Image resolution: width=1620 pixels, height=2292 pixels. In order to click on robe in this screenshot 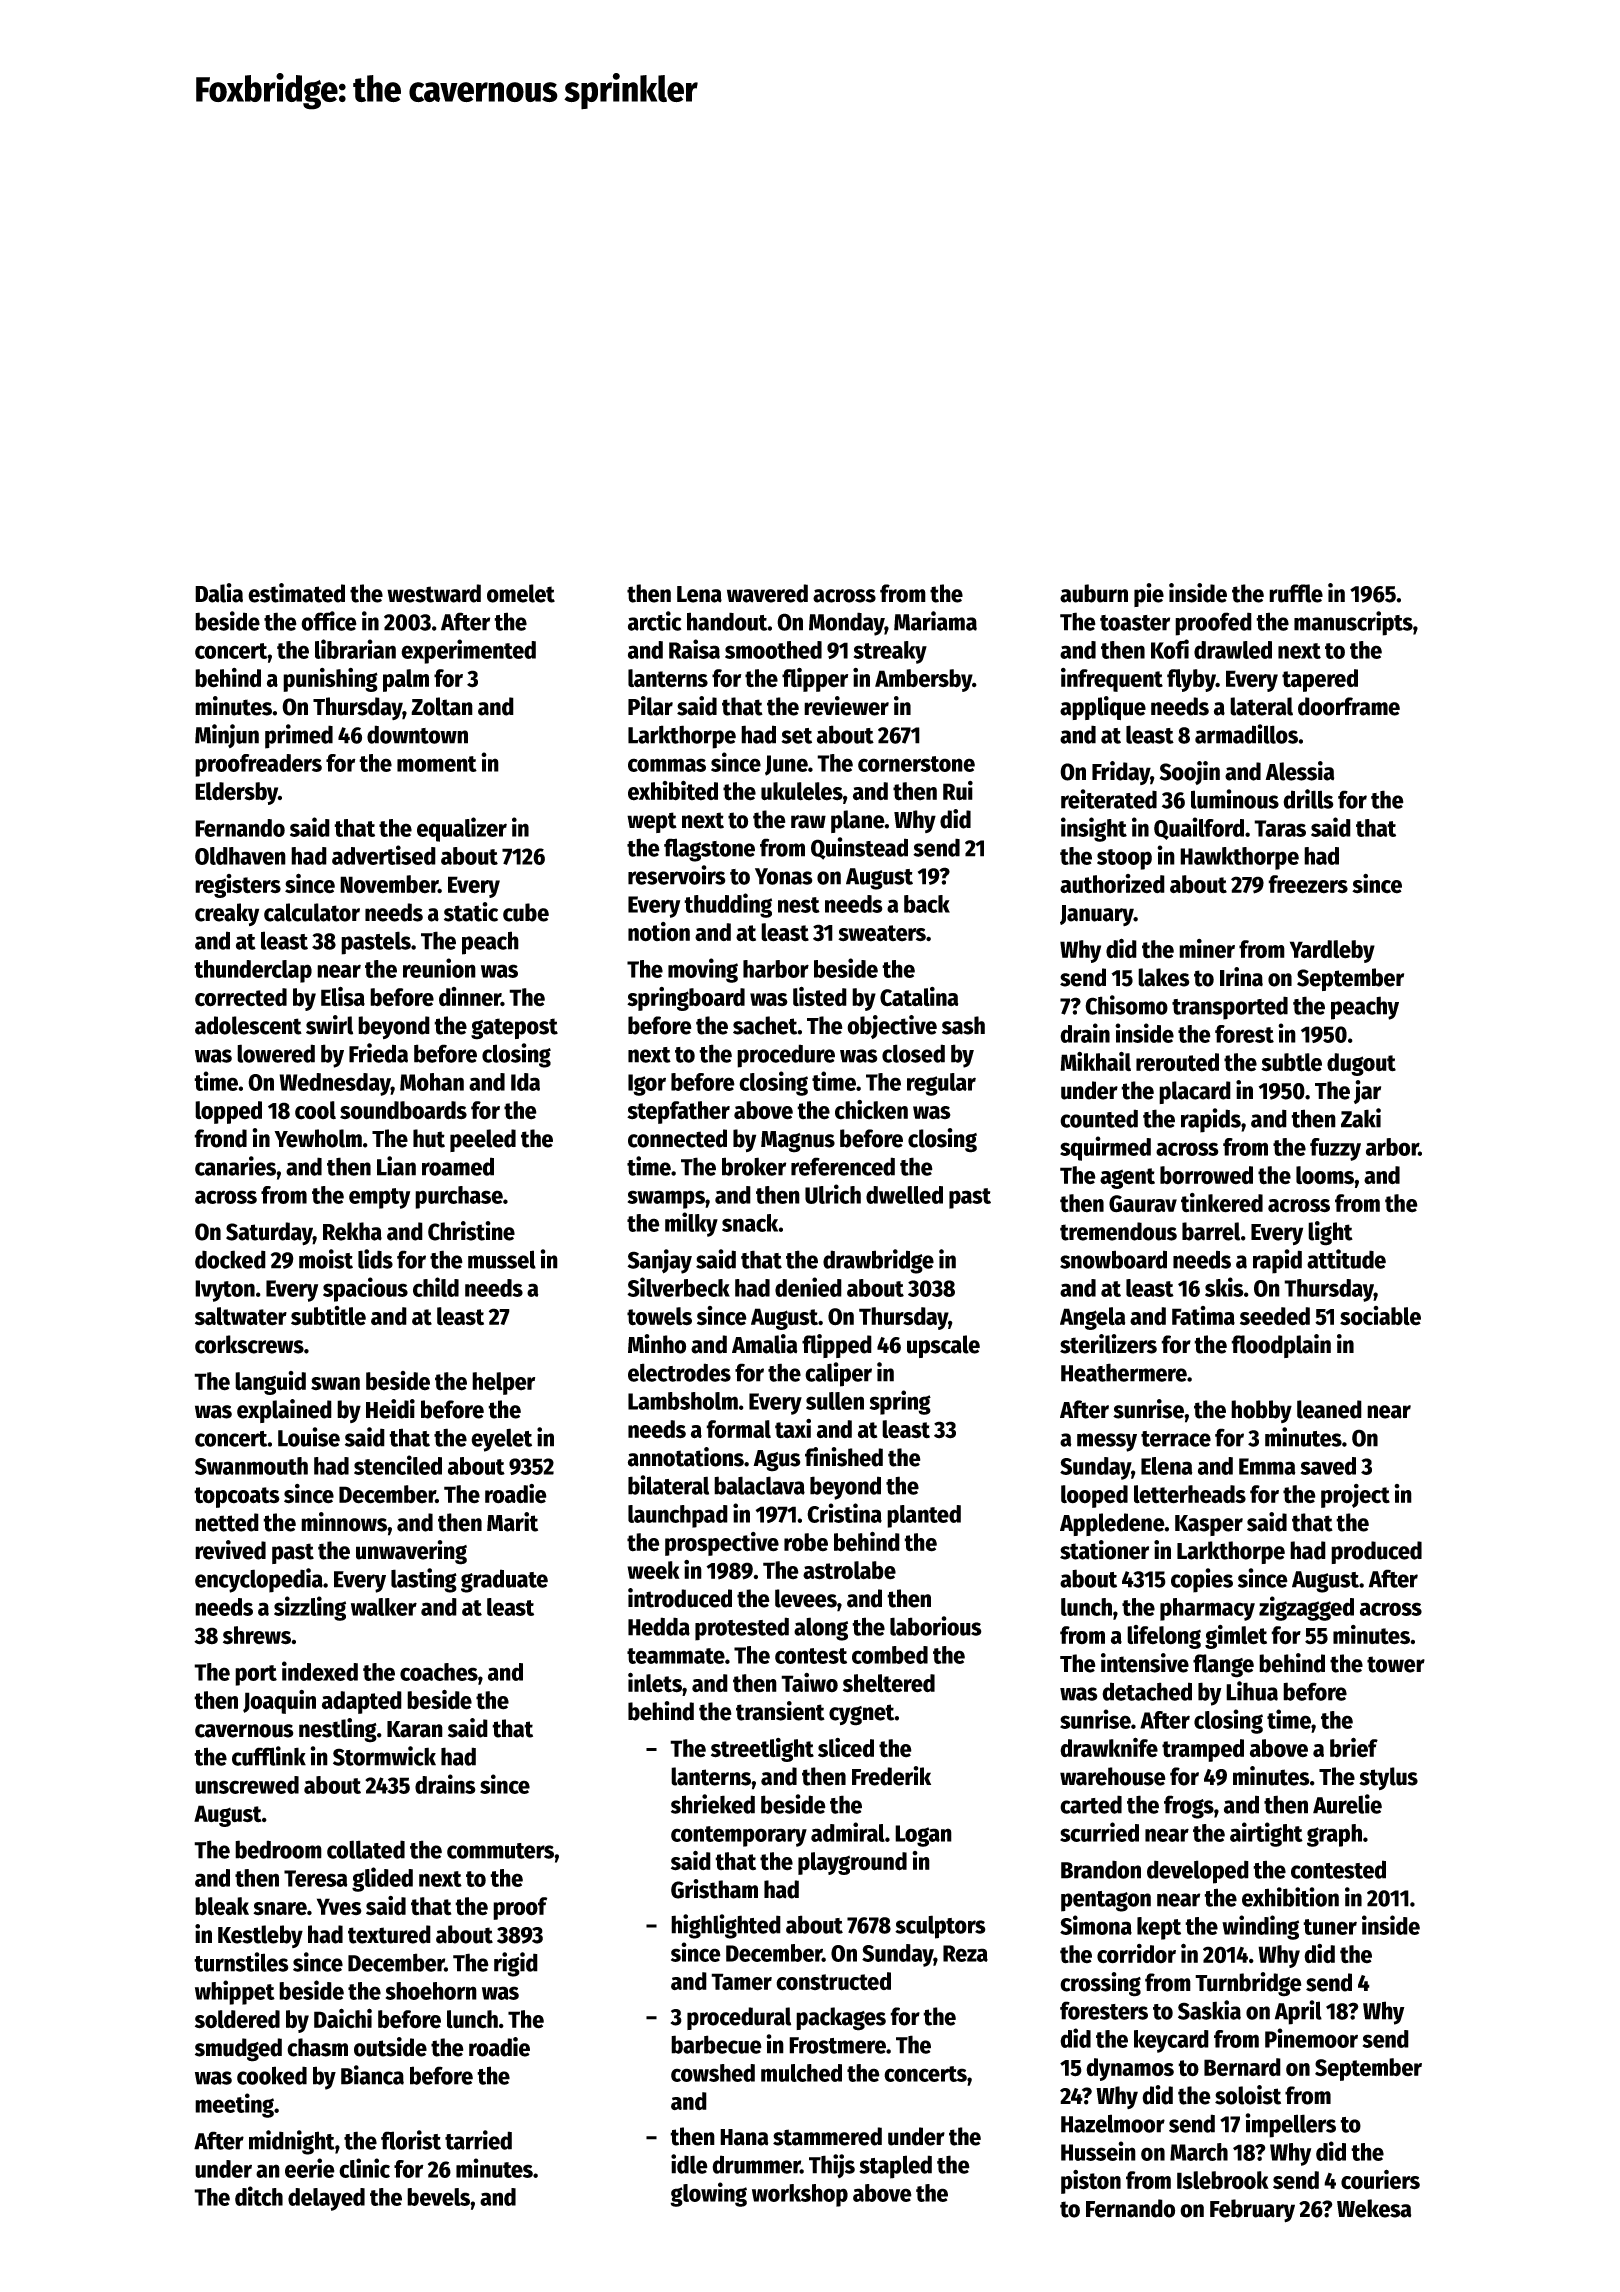, I will do `click(806, 1542)`.
